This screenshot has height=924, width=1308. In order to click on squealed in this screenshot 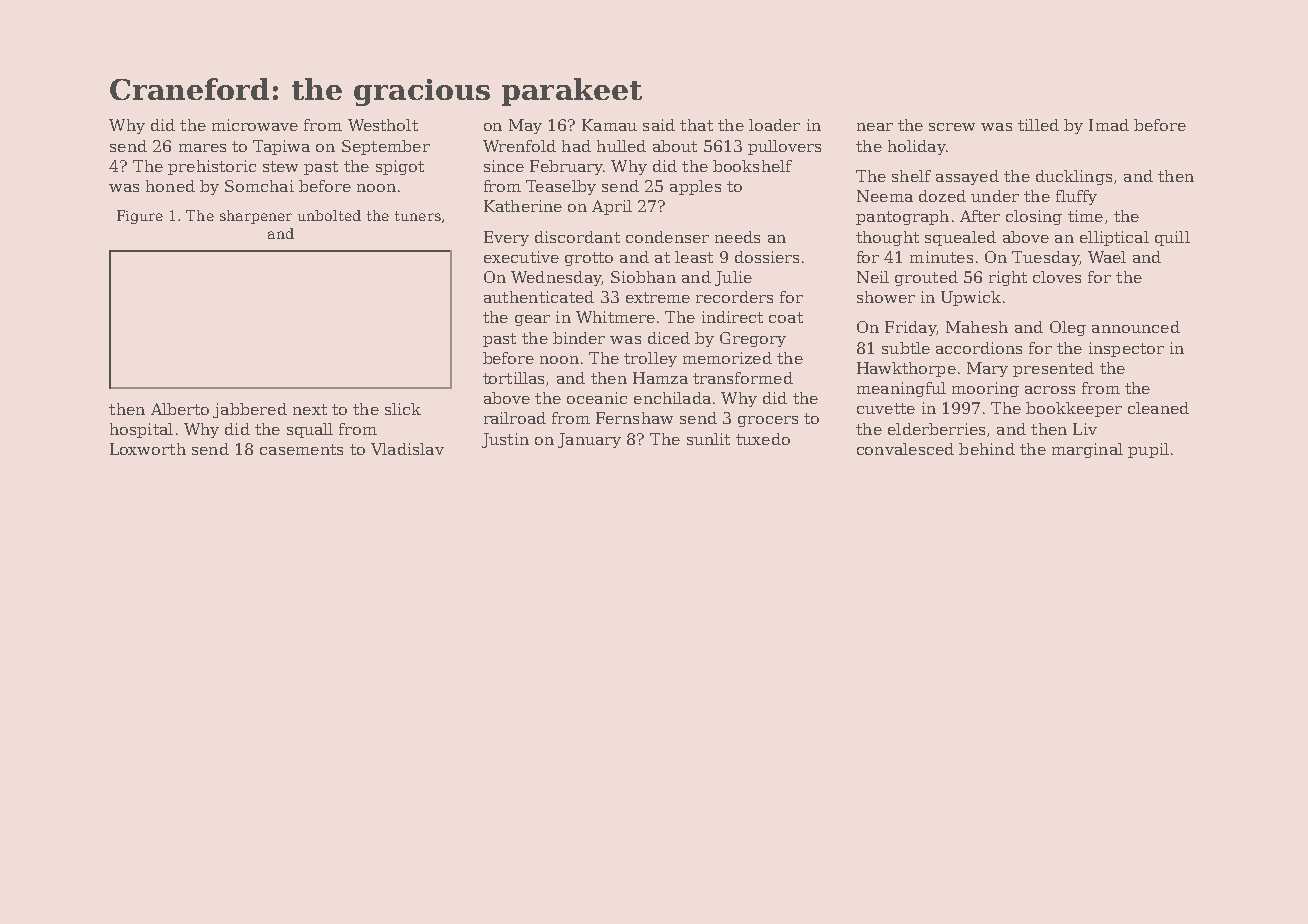, I will do `click(960, 238)`.
